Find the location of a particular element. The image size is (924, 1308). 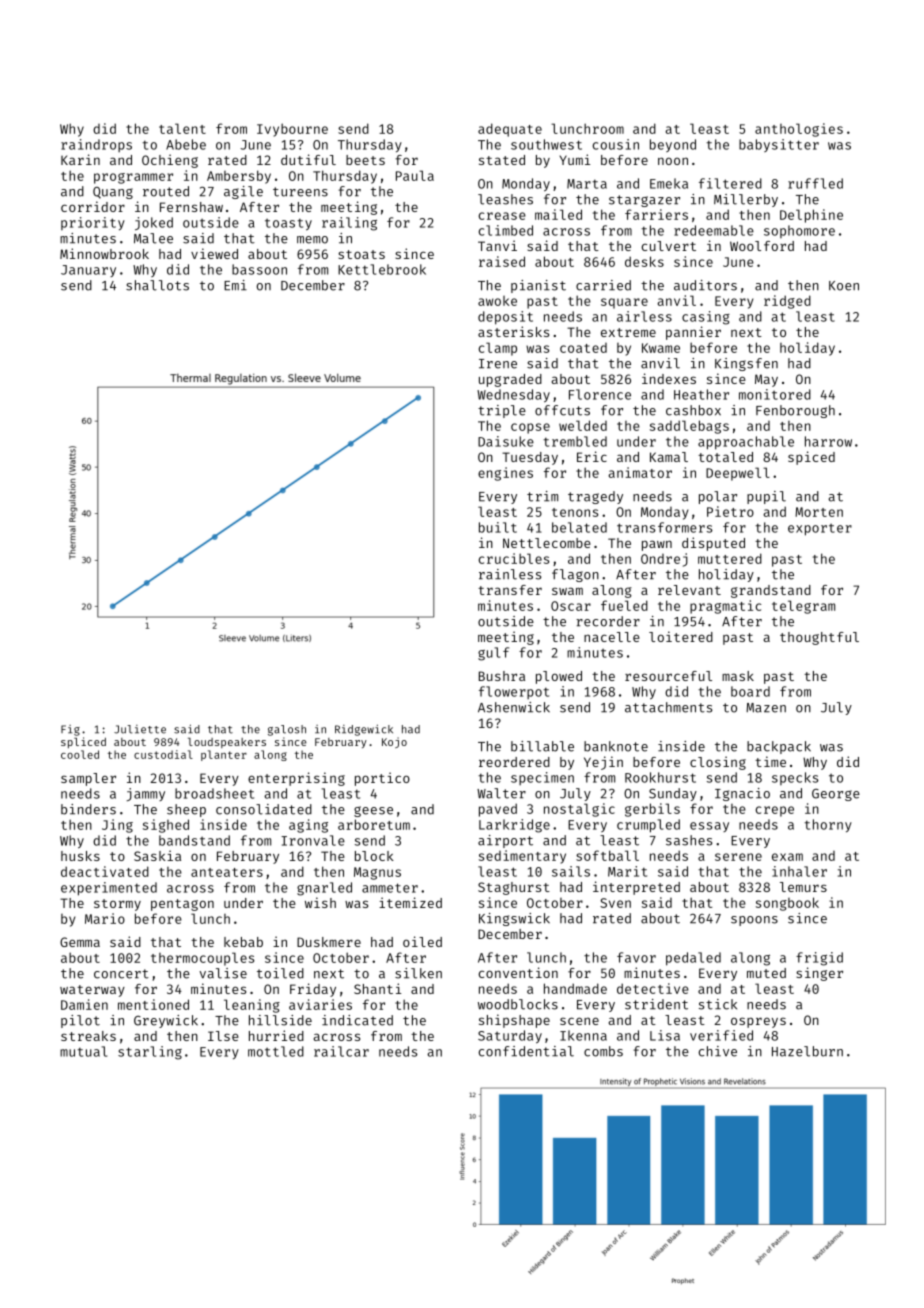

Karin is located at coordinates (80, 159).
